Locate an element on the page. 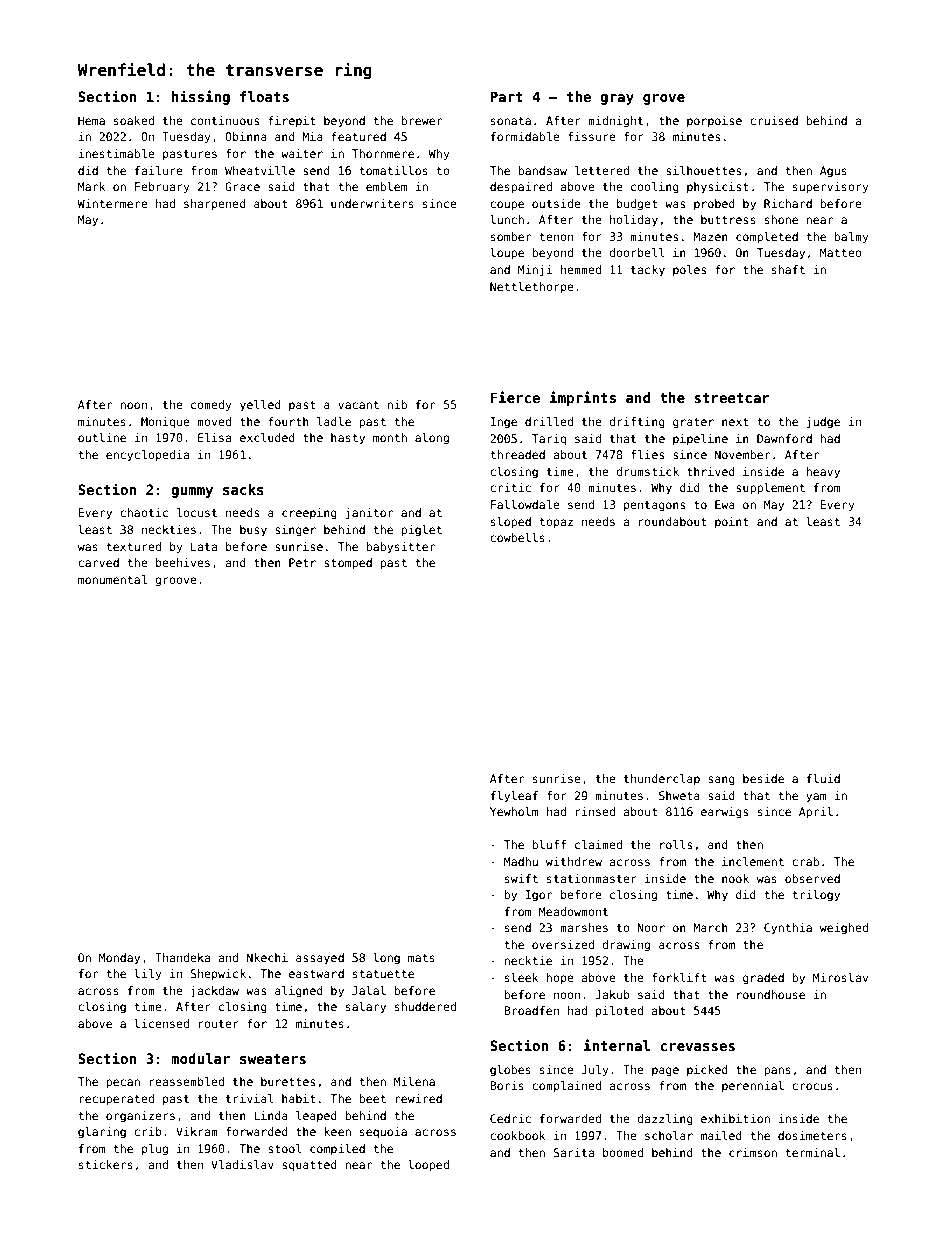 The width and height of the document is (952, 1233). point is located at coordinates (732, 522).
